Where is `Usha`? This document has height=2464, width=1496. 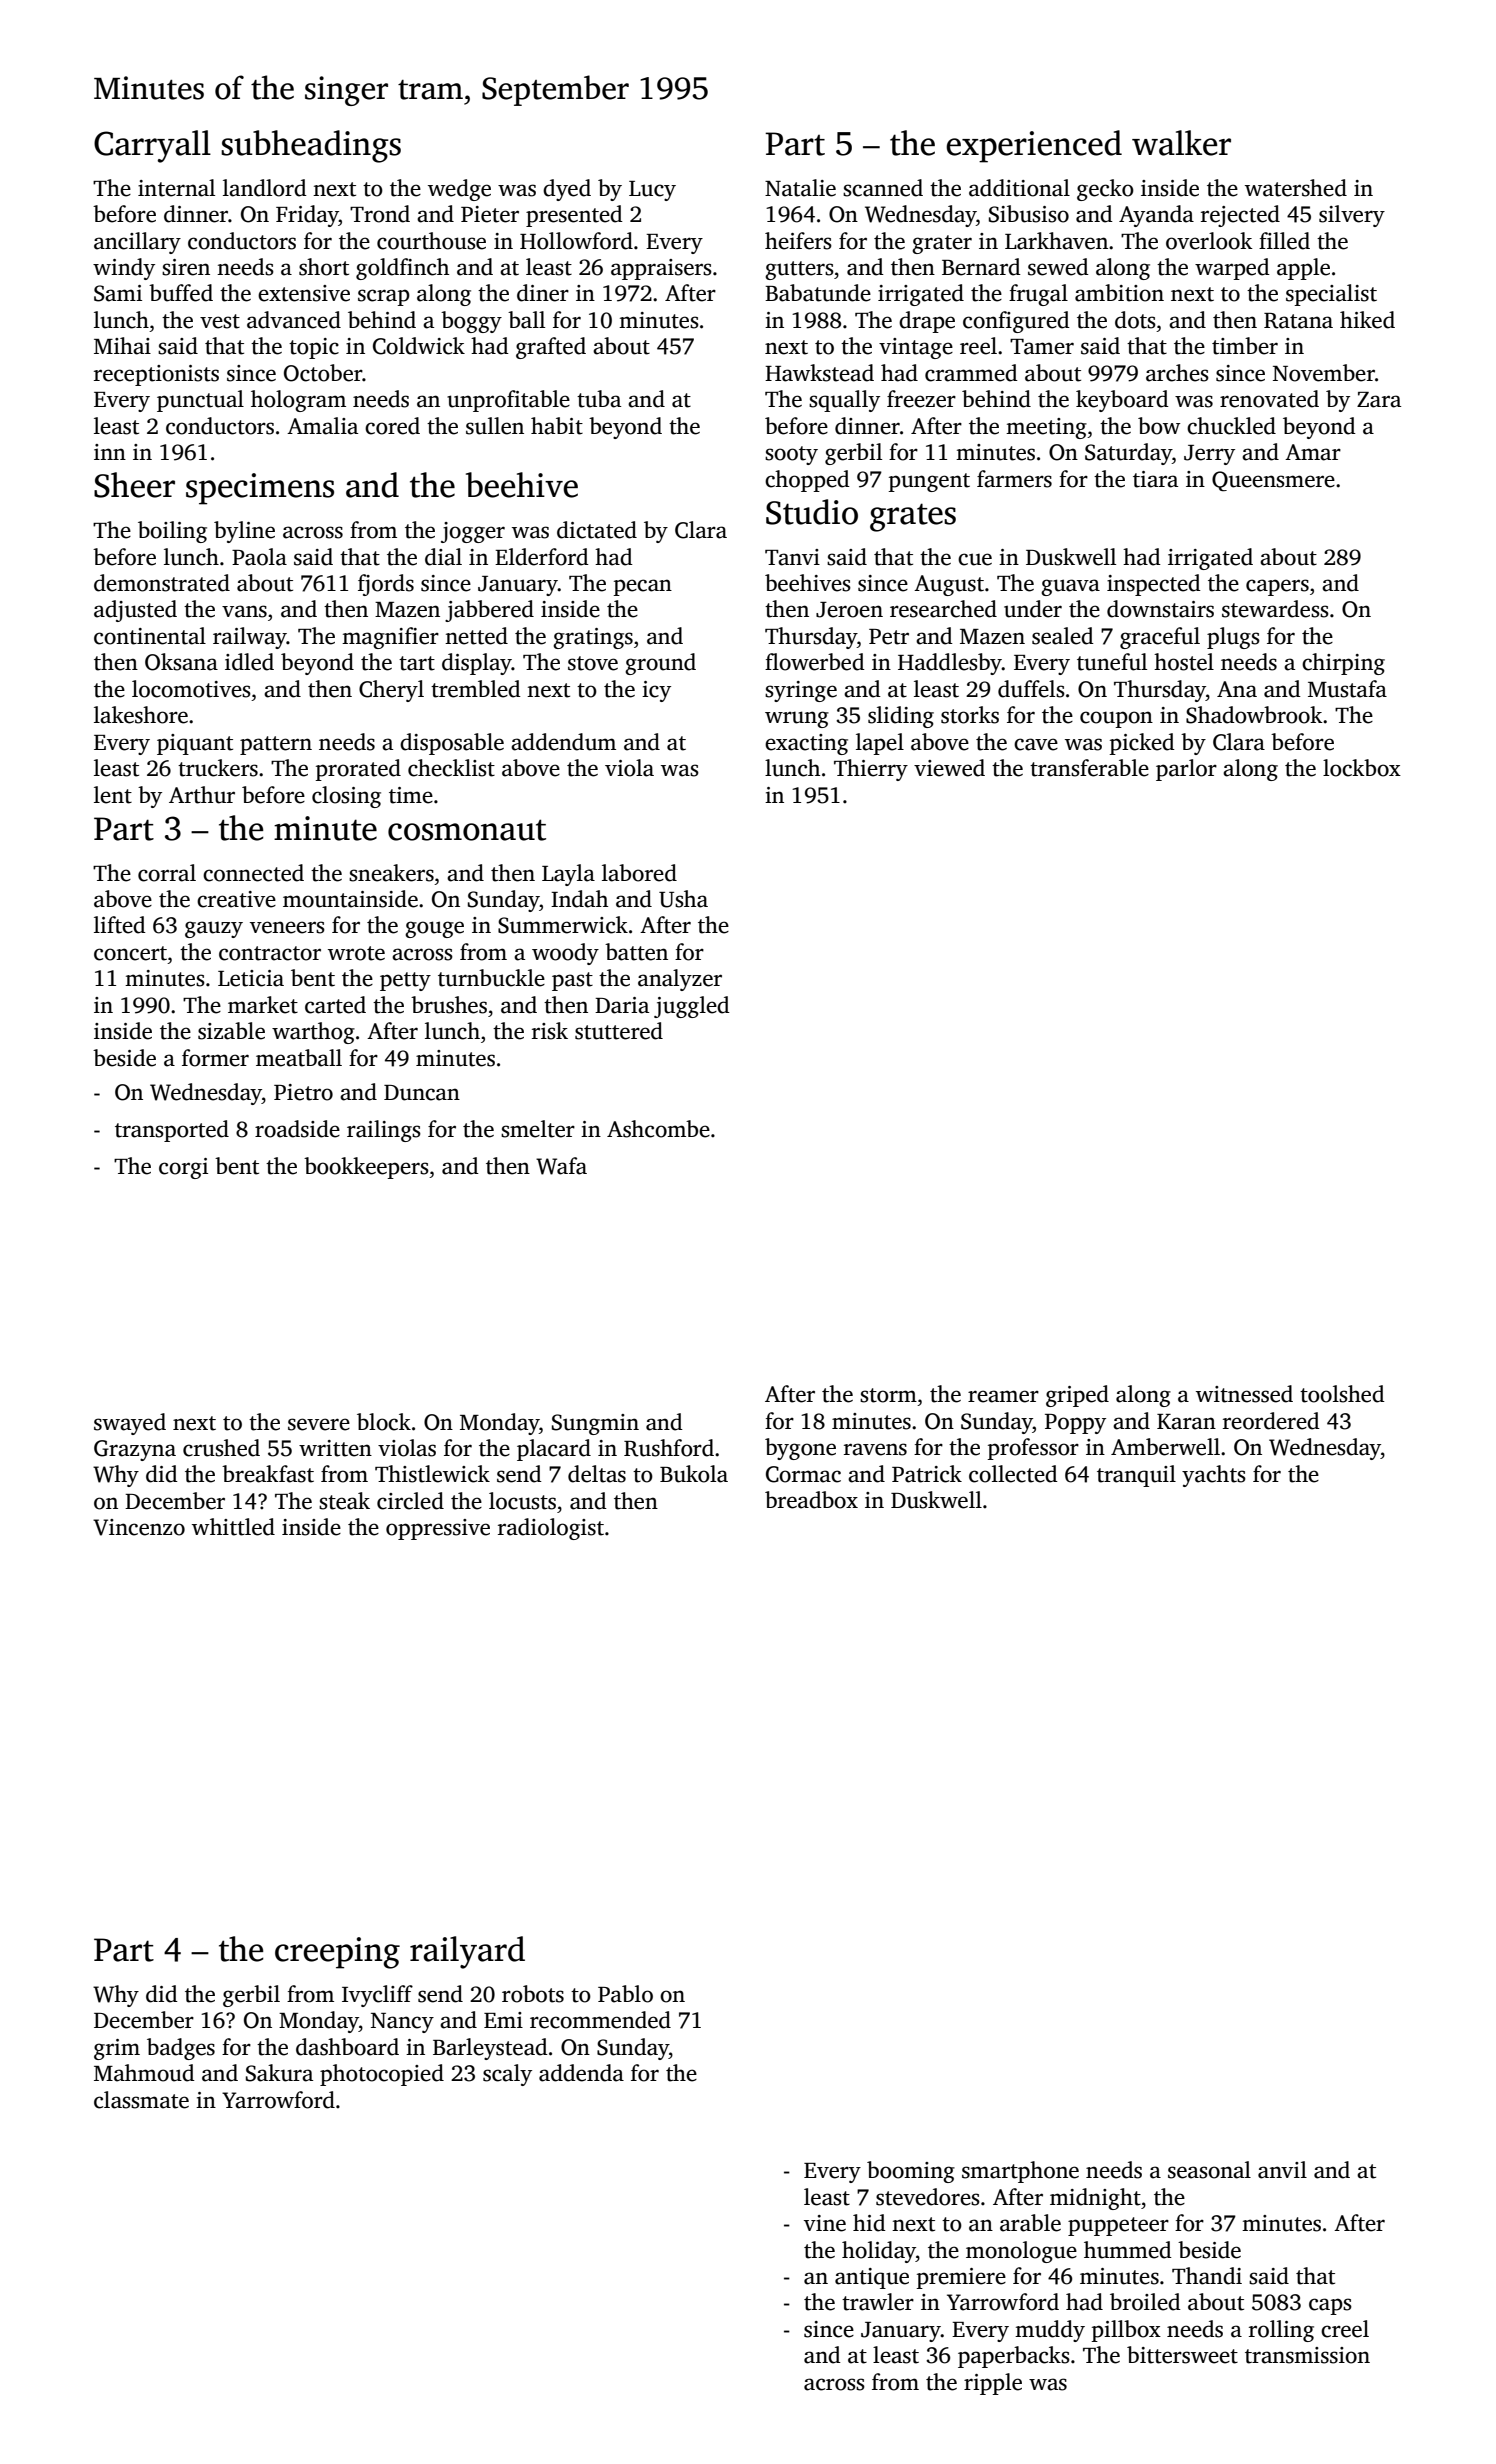
Usha is located at coordinates (683, 899).
